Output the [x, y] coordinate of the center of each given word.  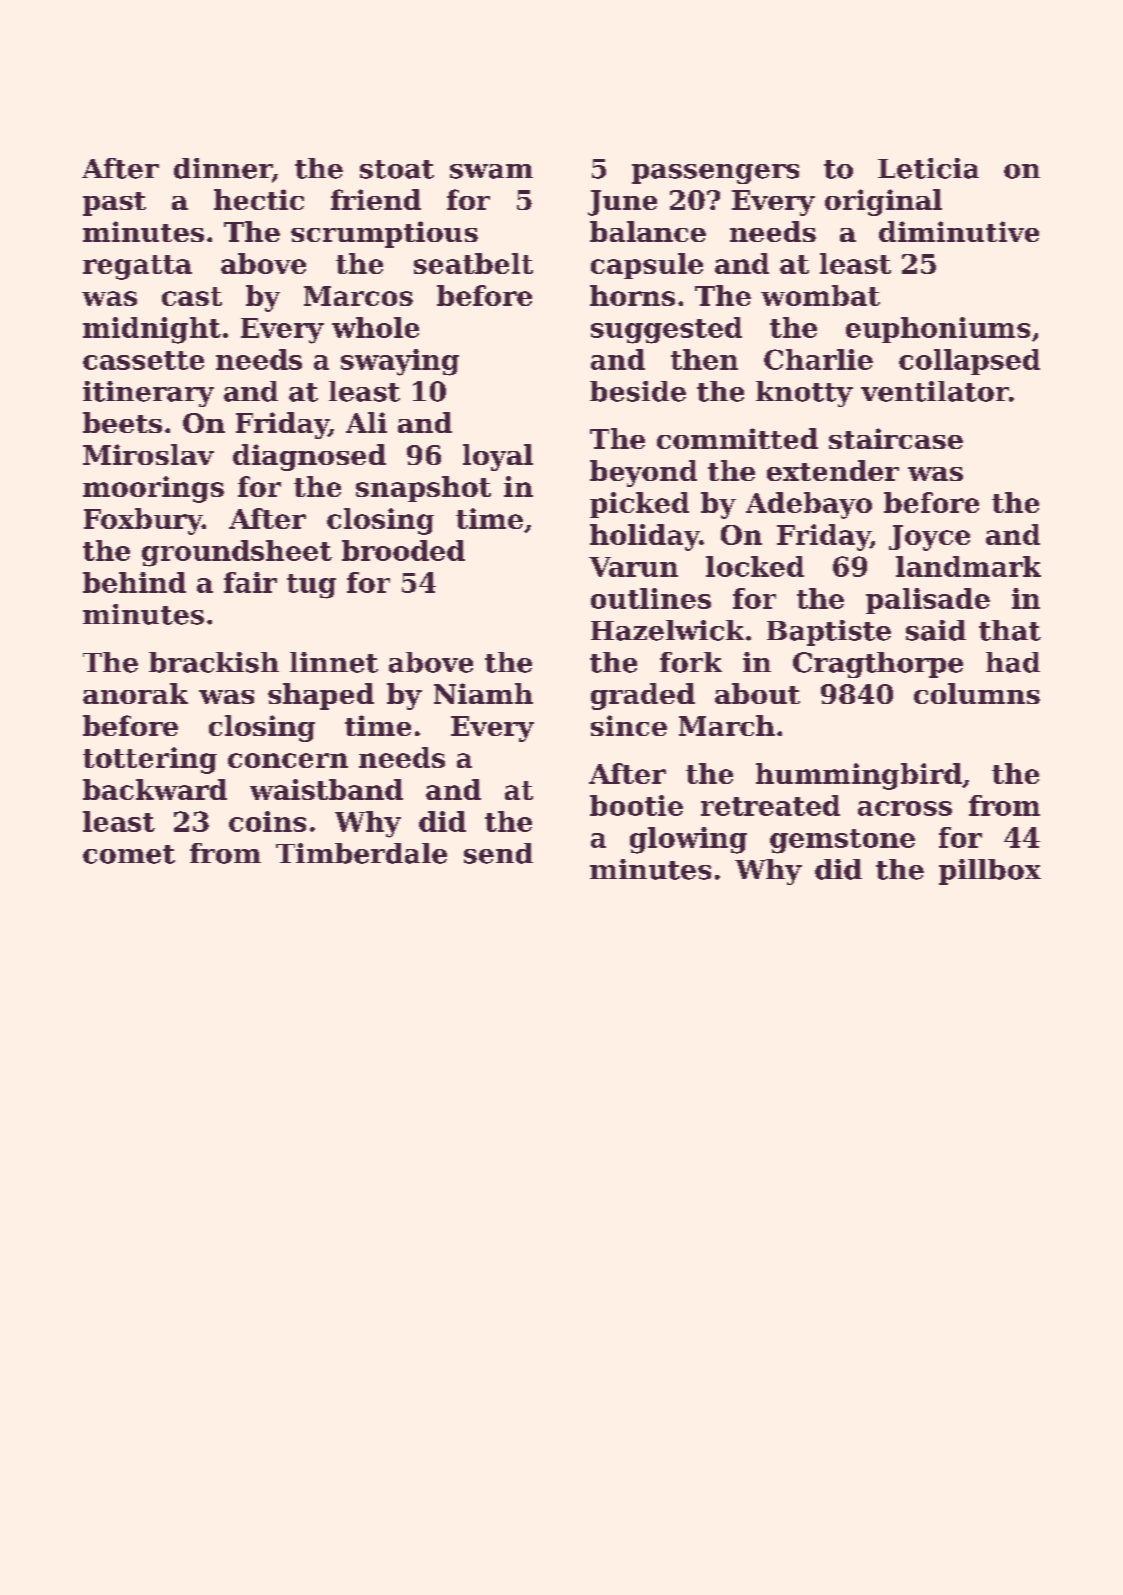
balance [648, 231]
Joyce [929, 538]
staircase [896, 438]
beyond [643, 473]
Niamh [483, 693]
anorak [135, 693]
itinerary [148, 394]
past [114, 204]
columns [977, 693]
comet [129, 854]
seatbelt [473, 263]
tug [311, 586]
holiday [645, 537]
